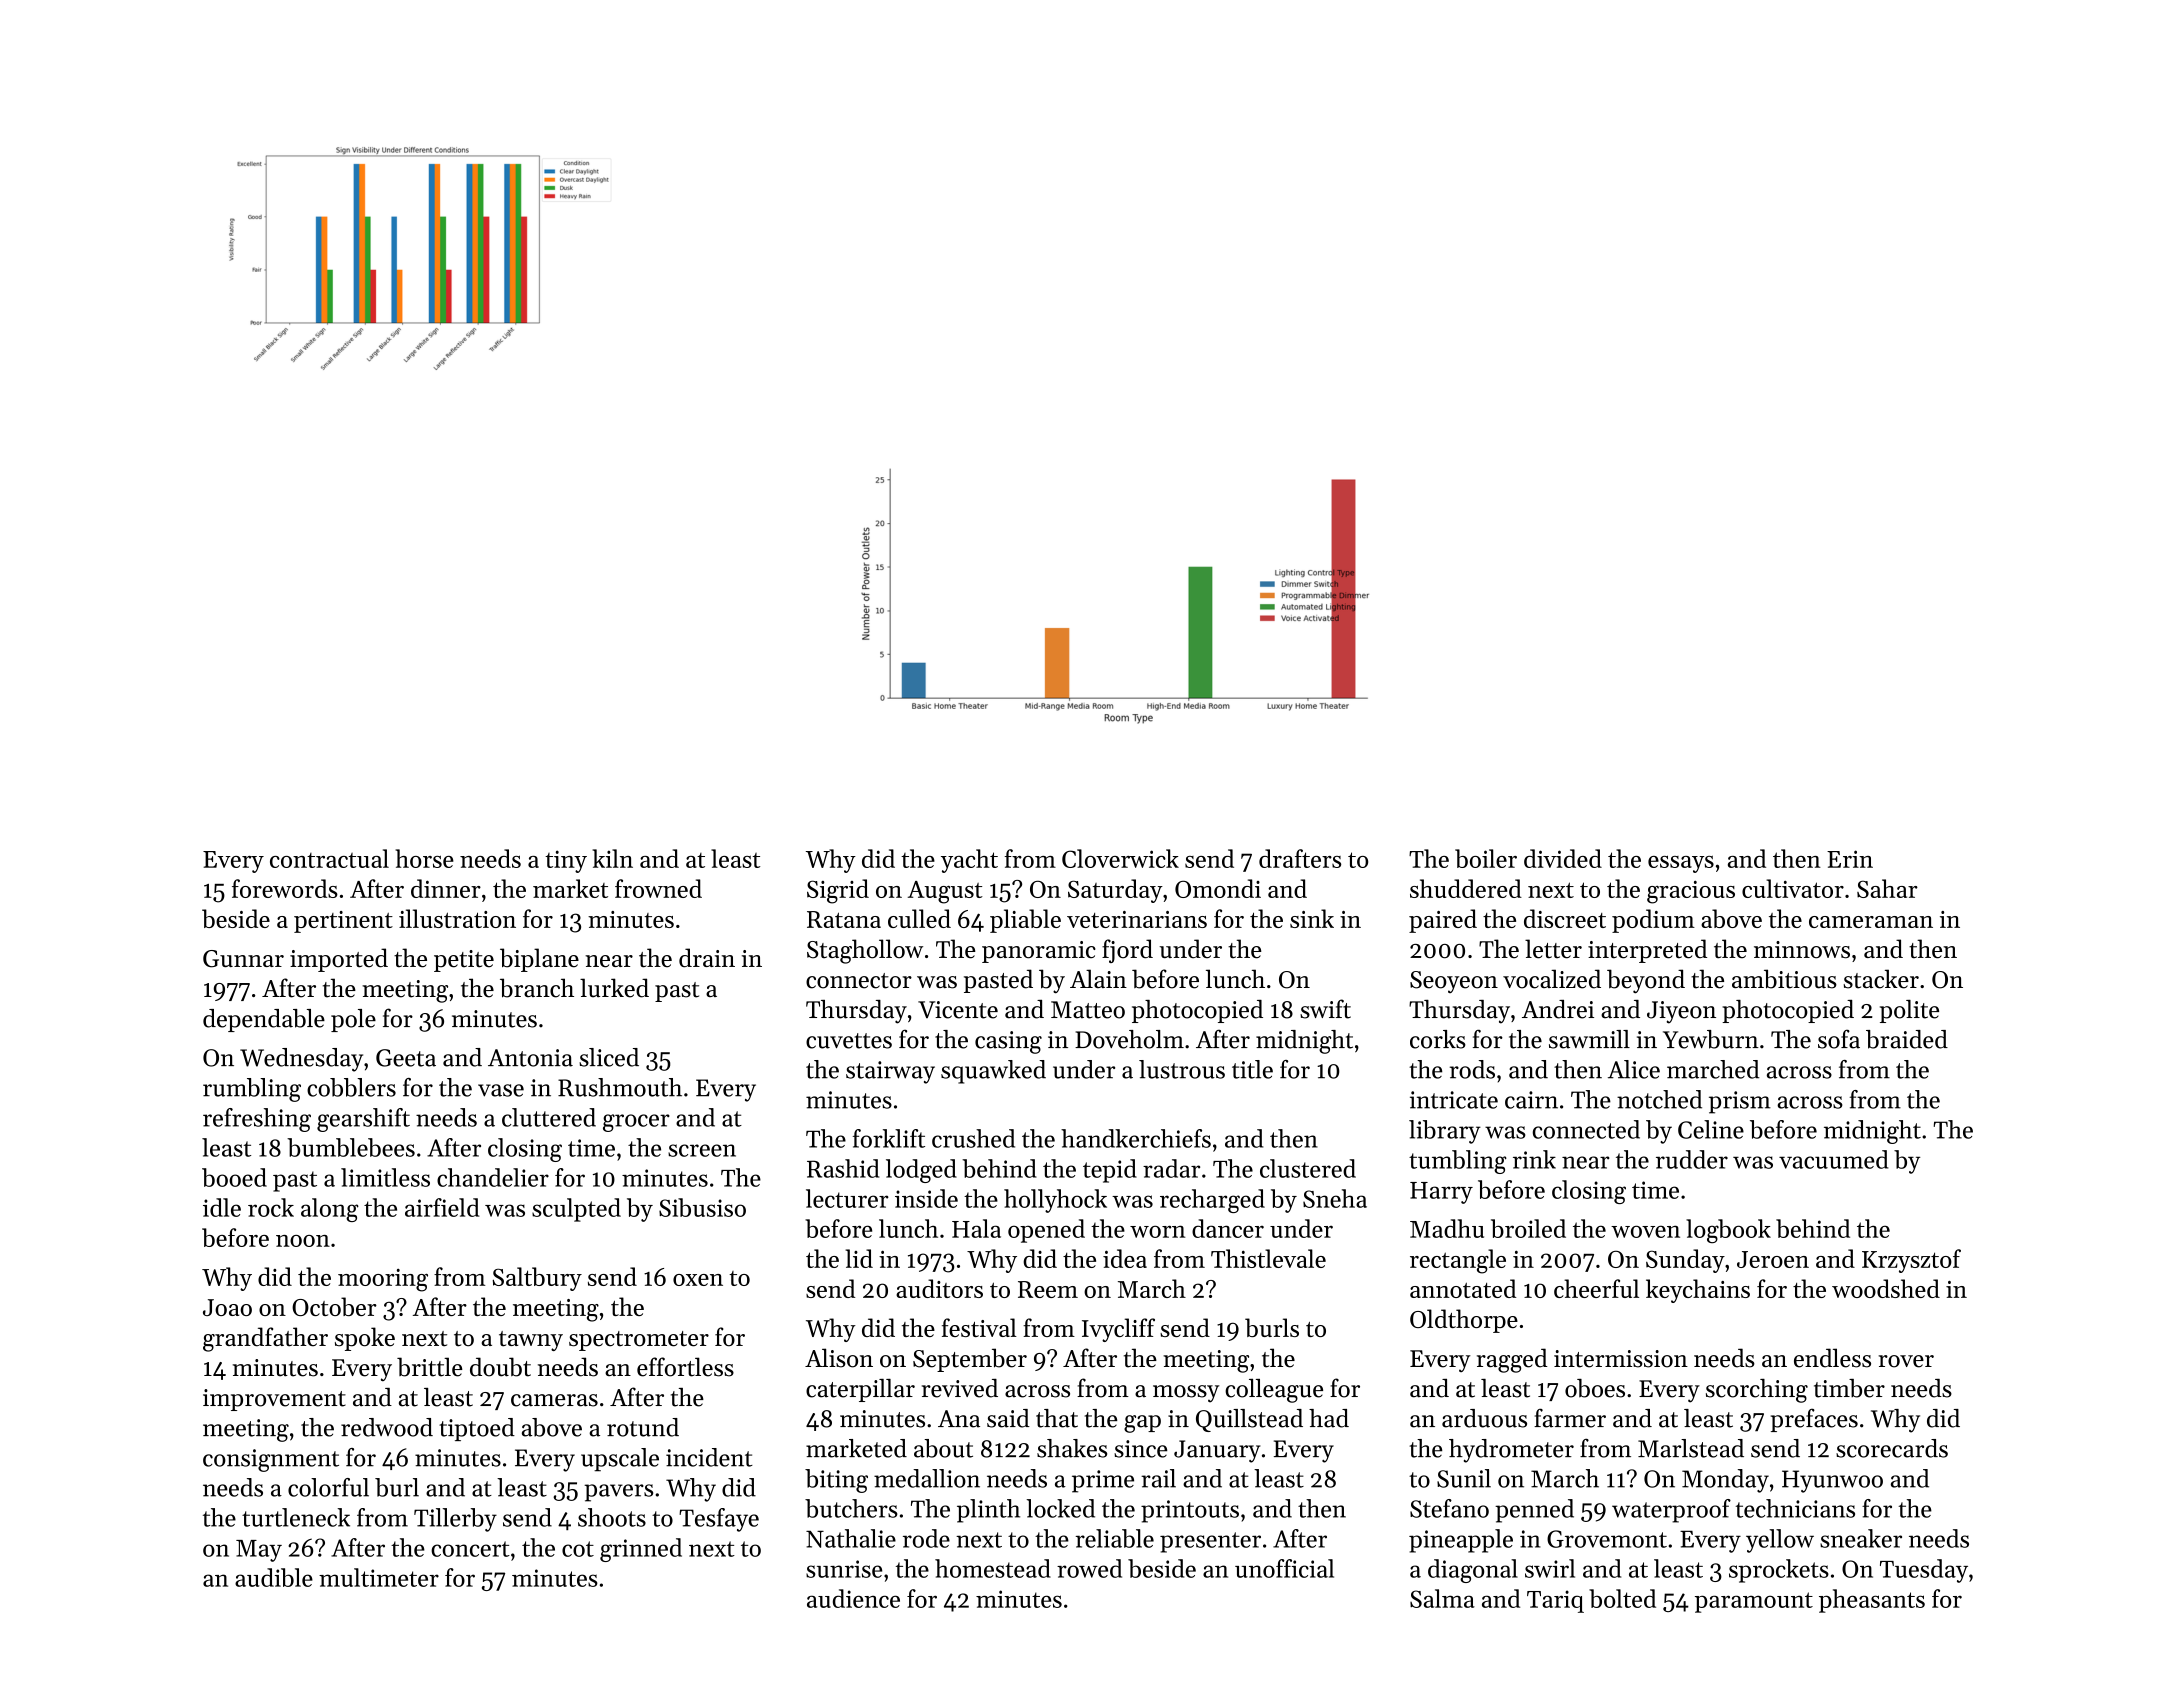  I want to click on Salma, so click(1442, 1598).
